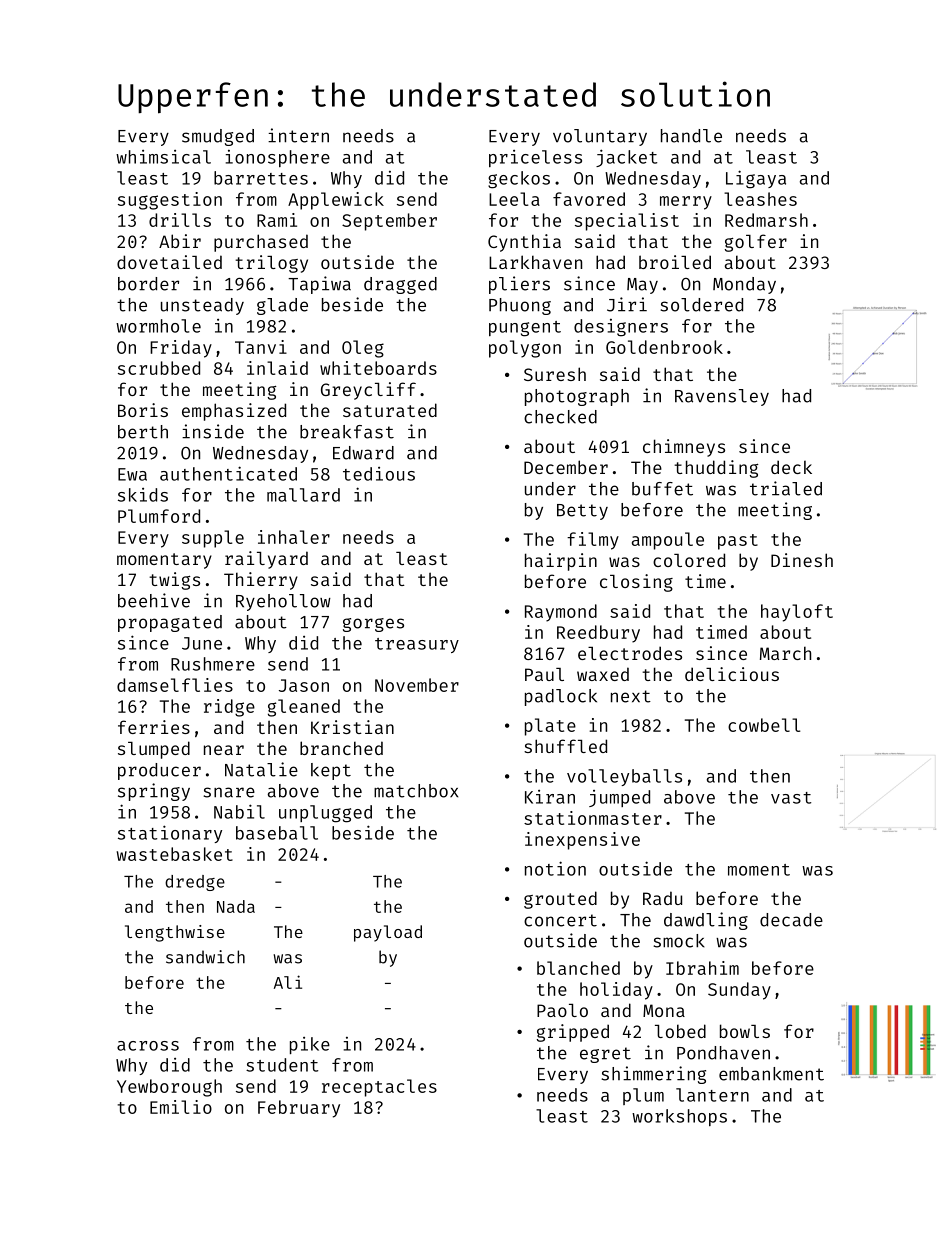 This screenshot has width=952, height=1233. I want to click on lantern, so click(712, 1095).
